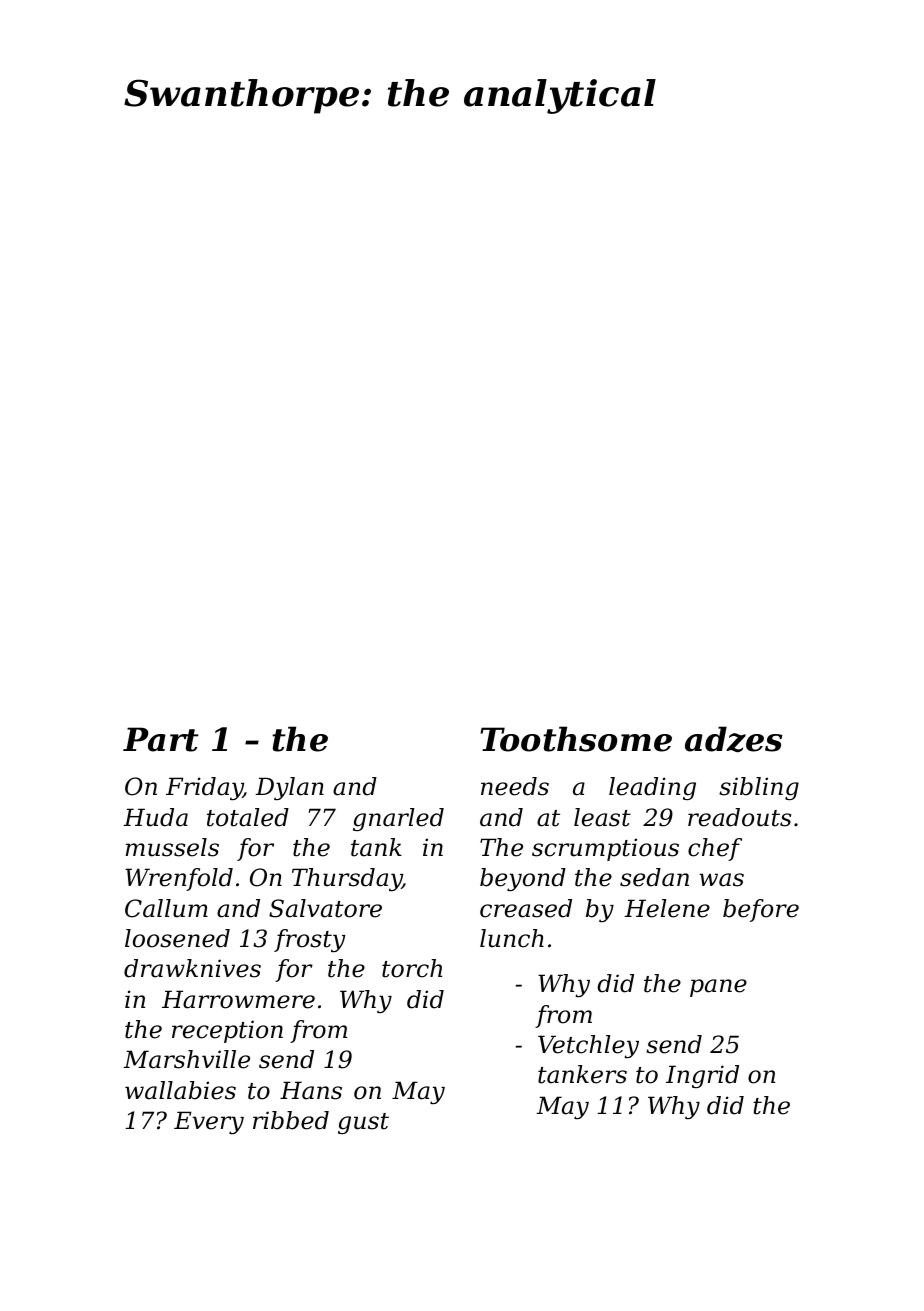  I want to click on least, so click(602, 817).
